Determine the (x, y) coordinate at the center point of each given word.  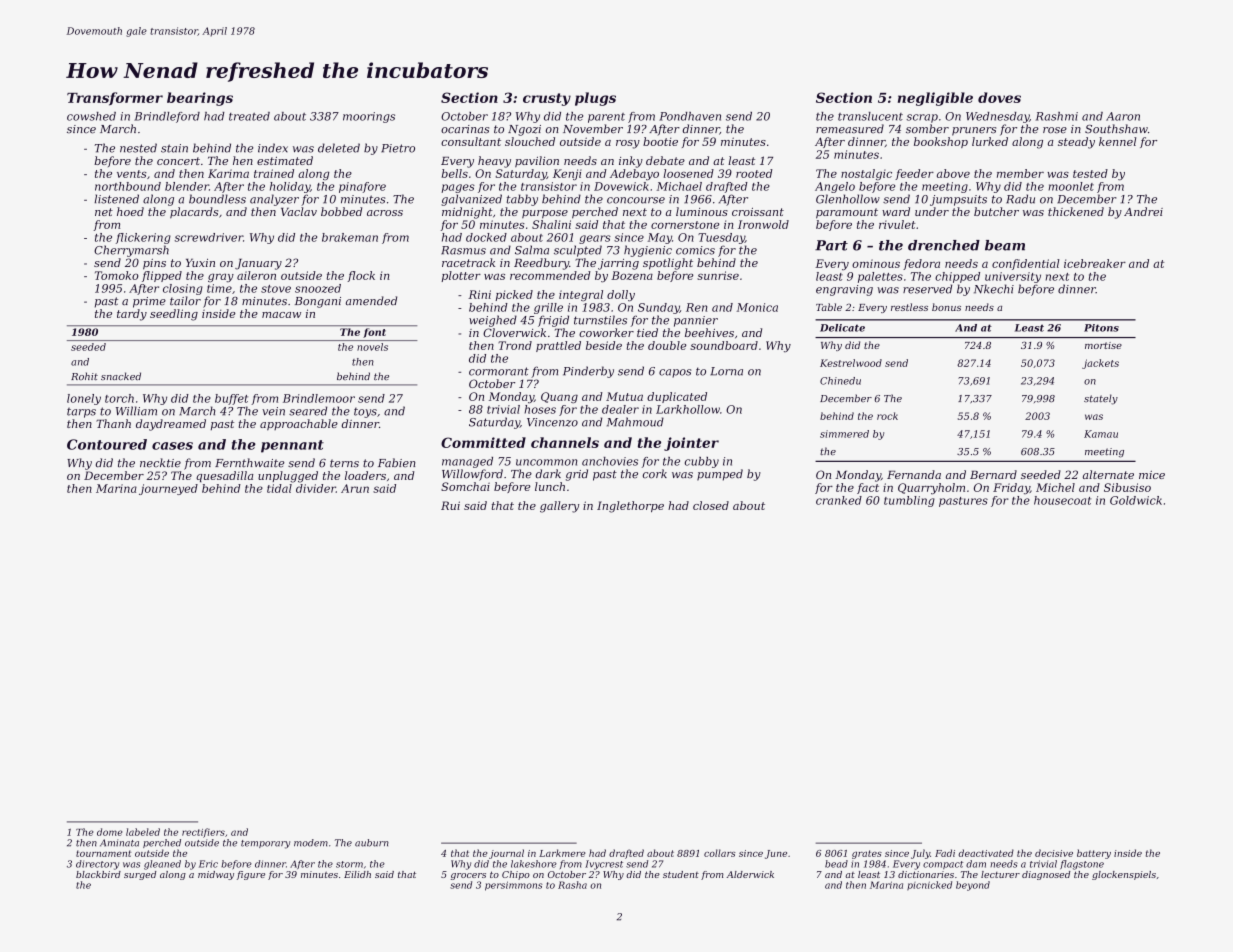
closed (711, 505)
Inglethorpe (630, 507)
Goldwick (1136, 500)
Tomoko (117, 275)
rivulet (897, 224)
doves (999, 97)
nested (138, 148)
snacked (121, 376)
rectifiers (203, 833)
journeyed (168, 489)
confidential (1026, 264)
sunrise (718, 275)
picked (514, 295)
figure (251, 875)
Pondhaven (690, 116)
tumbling (909, 501)
